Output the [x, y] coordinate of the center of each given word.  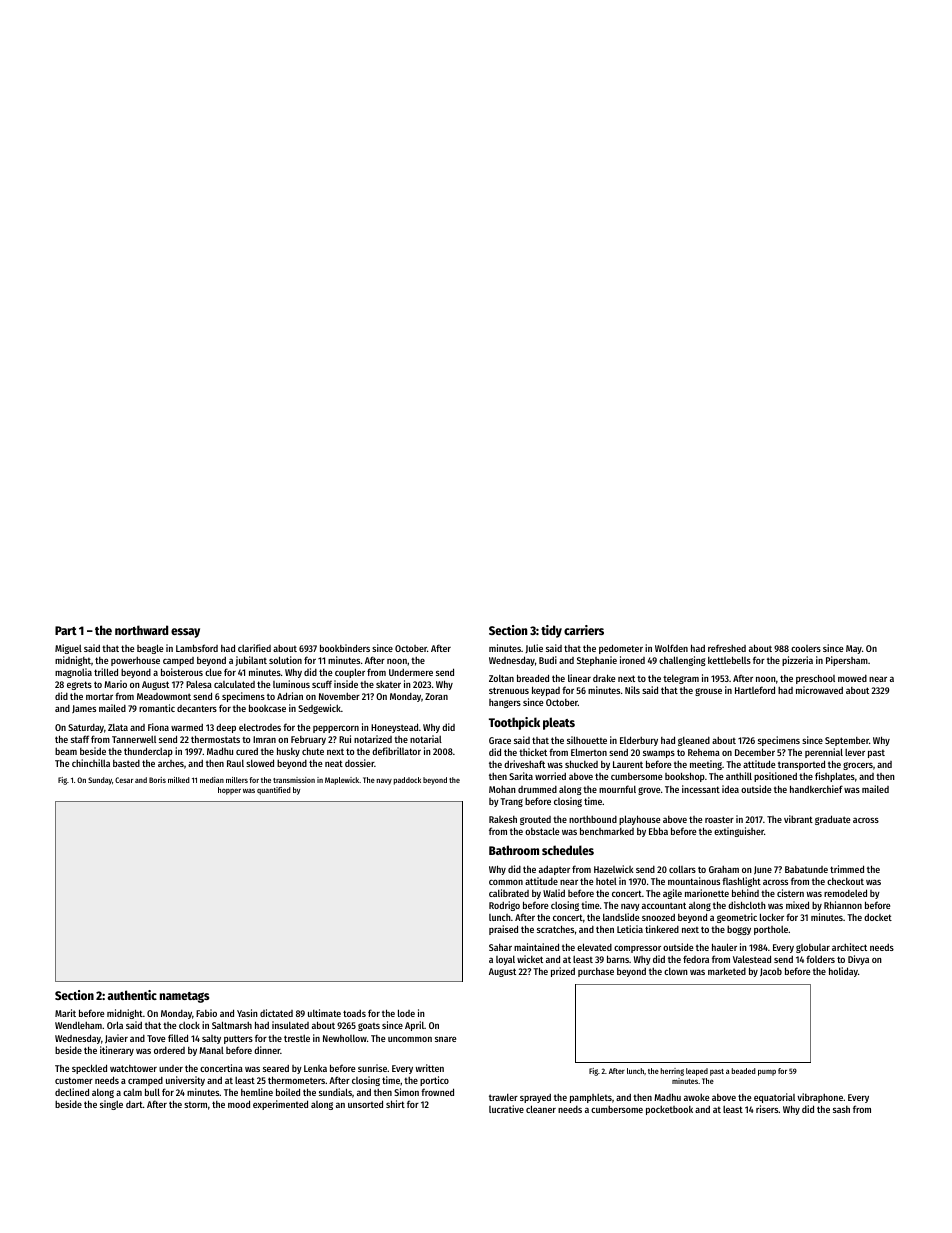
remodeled [845, 893]
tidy [551, 631]
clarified [254, 648]
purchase [596, 972]
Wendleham [78, 1025]
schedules [568, 850]
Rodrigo [504, 906]
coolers [806, 648]
